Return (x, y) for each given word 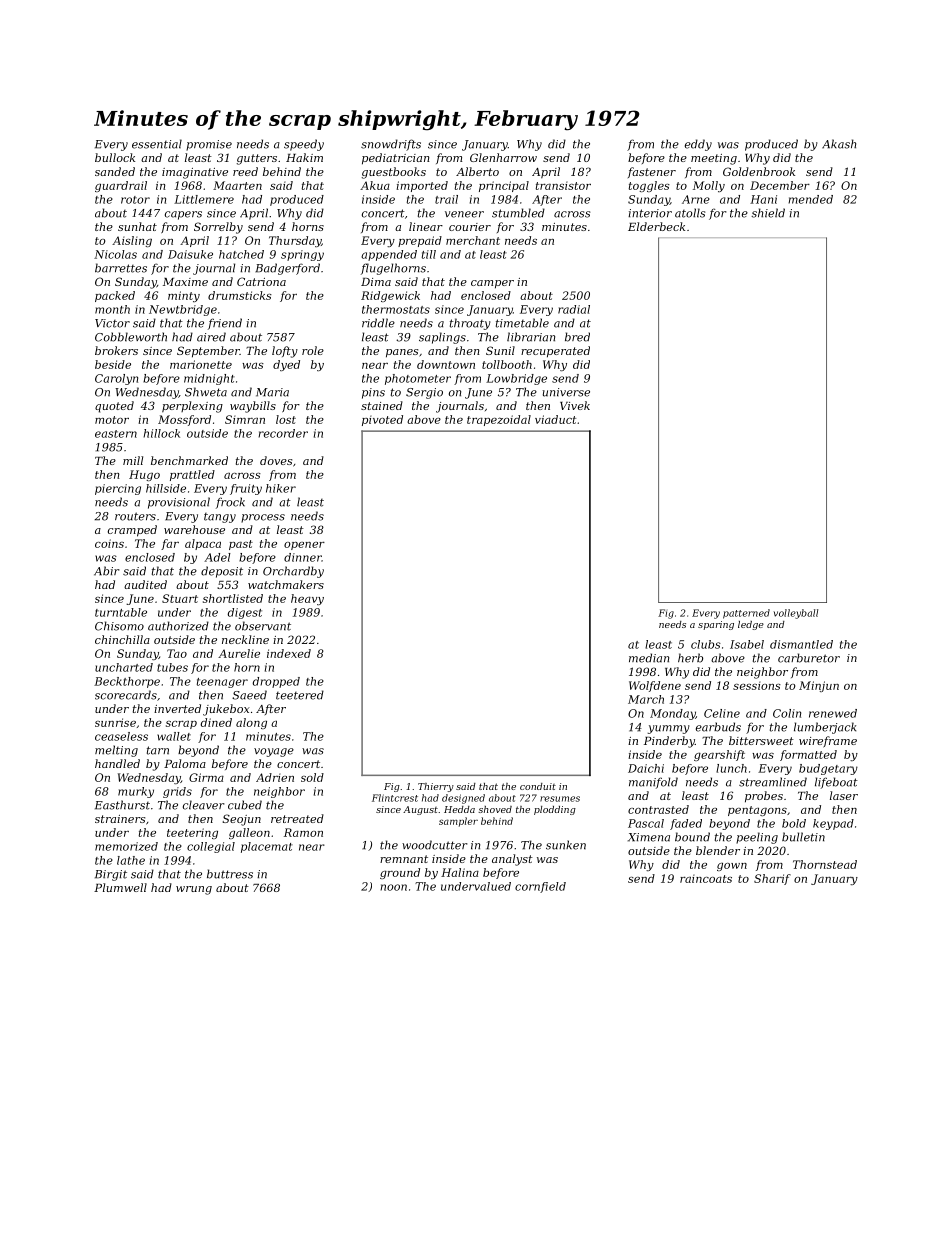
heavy (307, 599)
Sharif (772, 879)
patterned (746, 614)
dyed (286, 365)
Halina (460, 872)
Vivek (575, 405)
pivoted (382, 420)
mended (810, 199)
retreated (297, 818)
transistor (563, 186)
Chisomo (119, 626)
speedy (304, 145)
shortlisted (233, 598)
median (649, 658)
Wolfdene (655, 686)
